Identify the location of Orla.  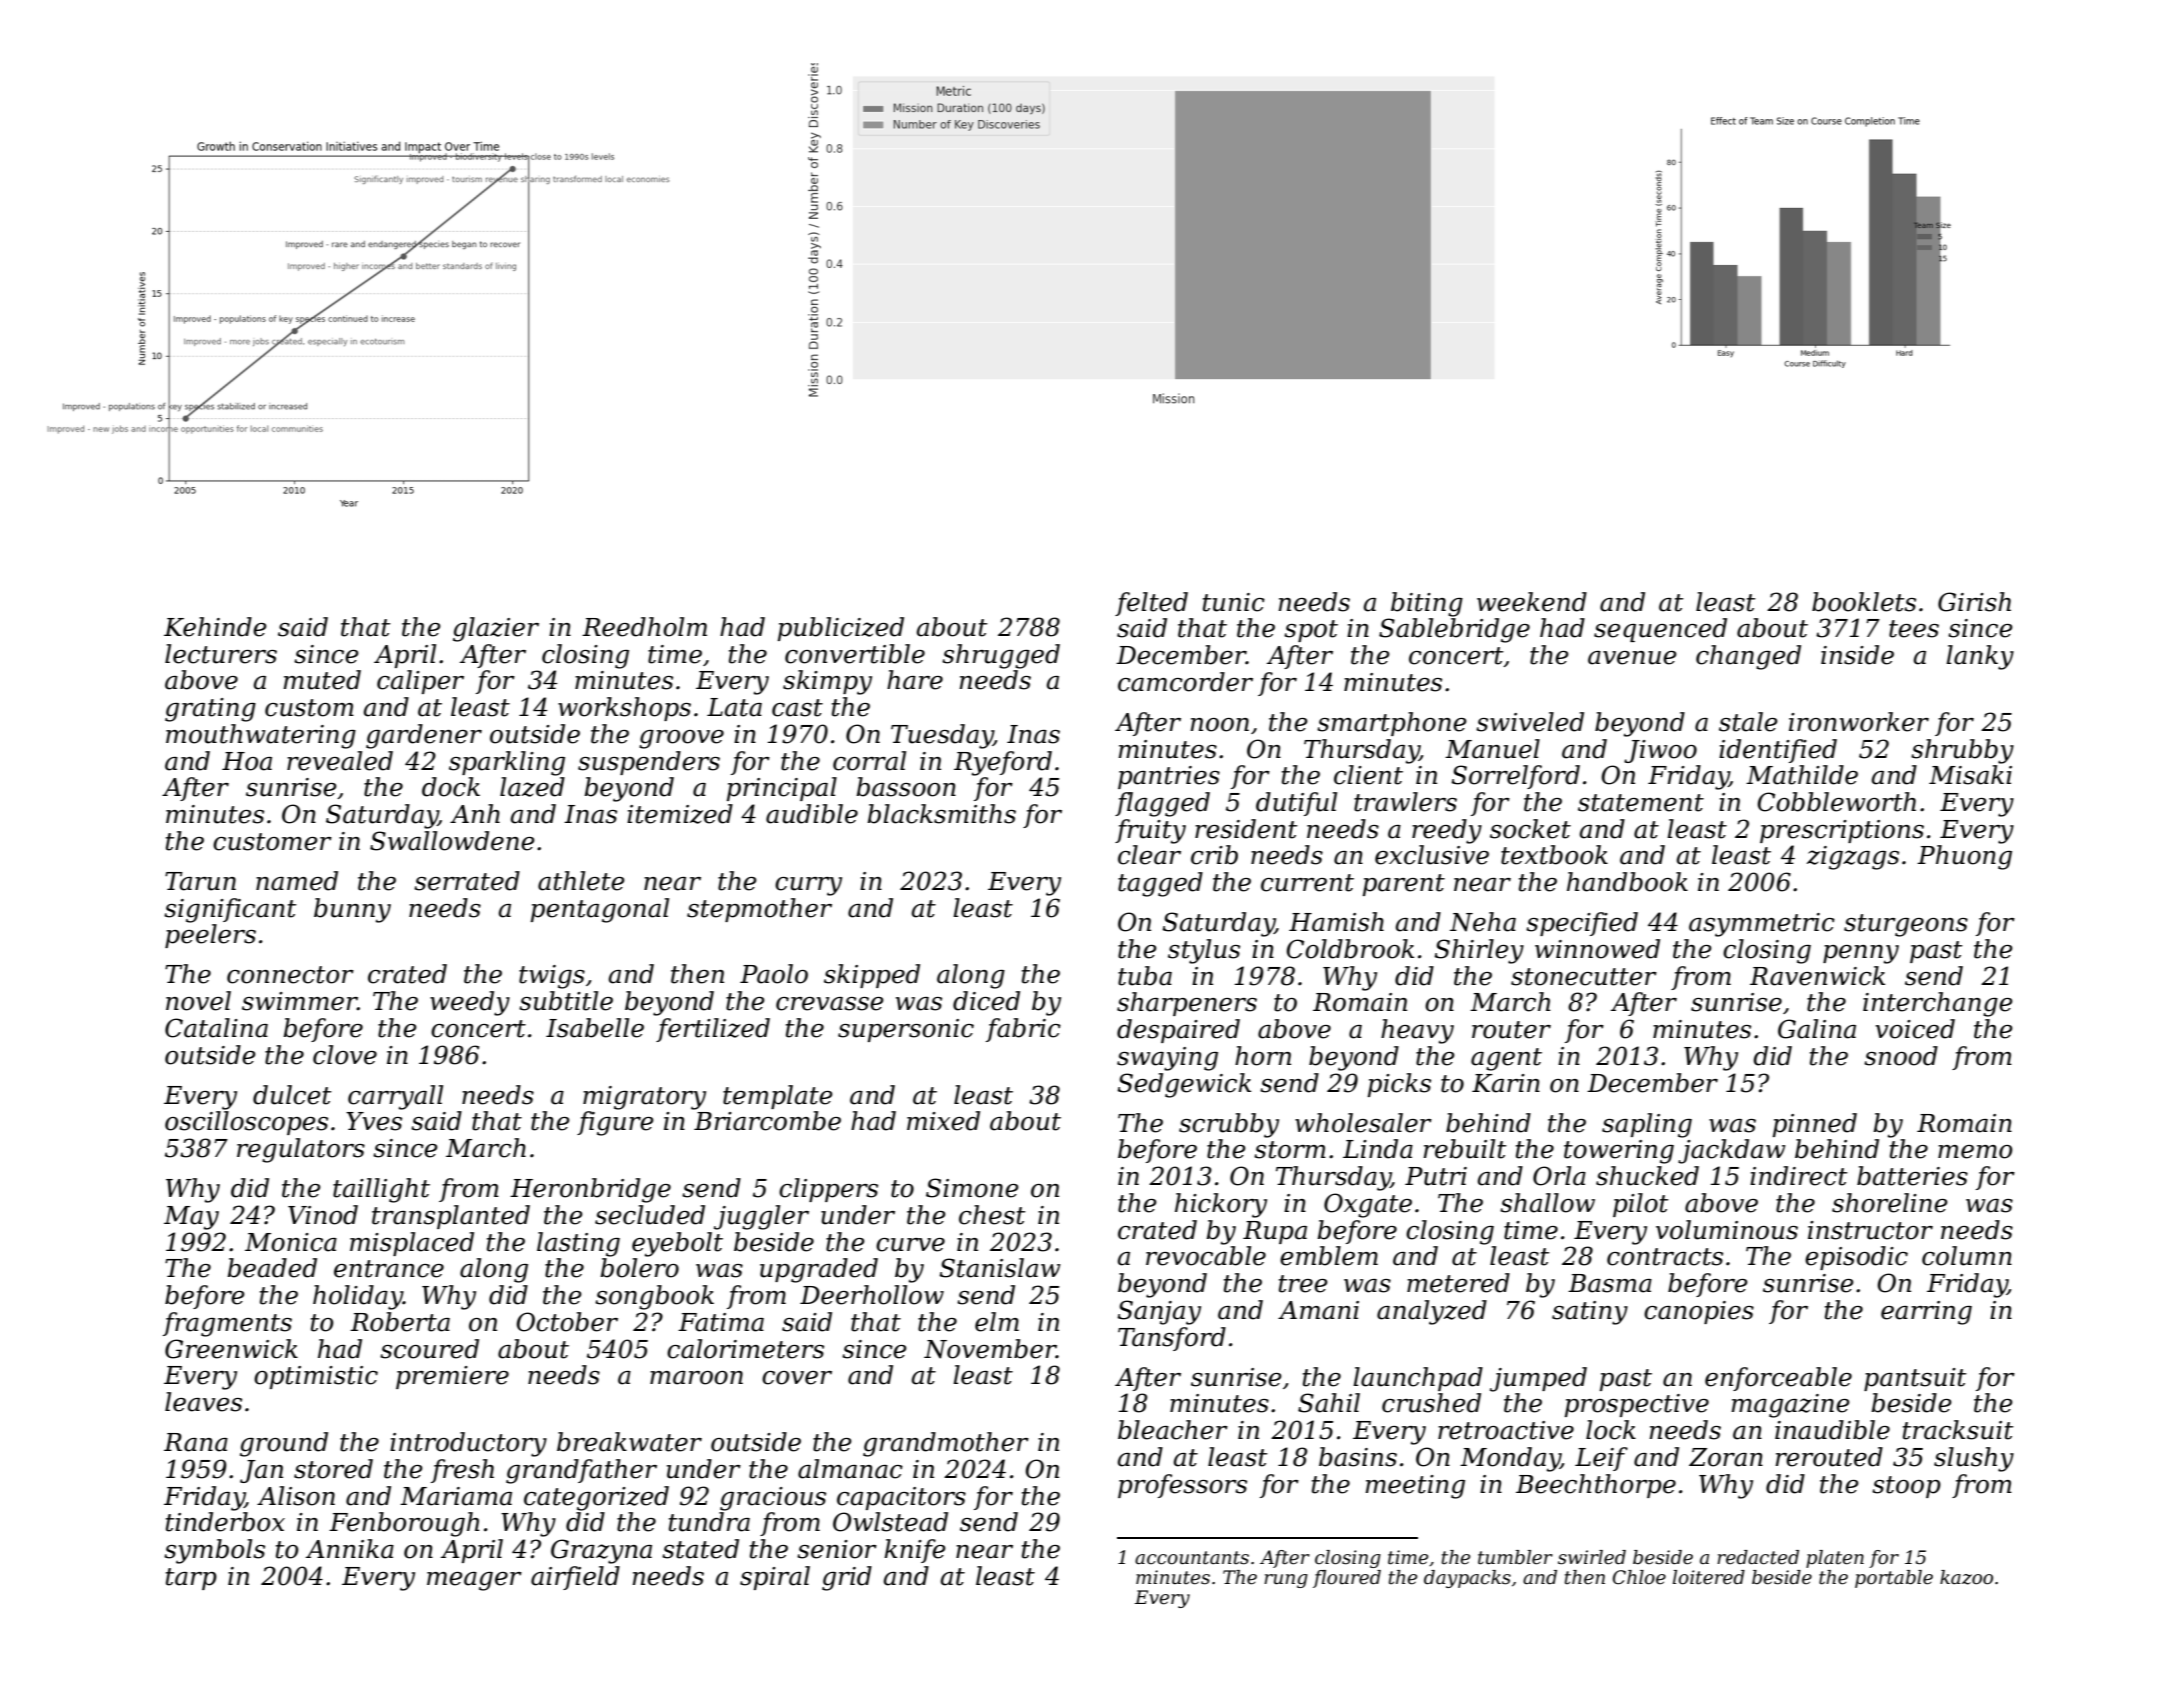
(1559, 1176).
